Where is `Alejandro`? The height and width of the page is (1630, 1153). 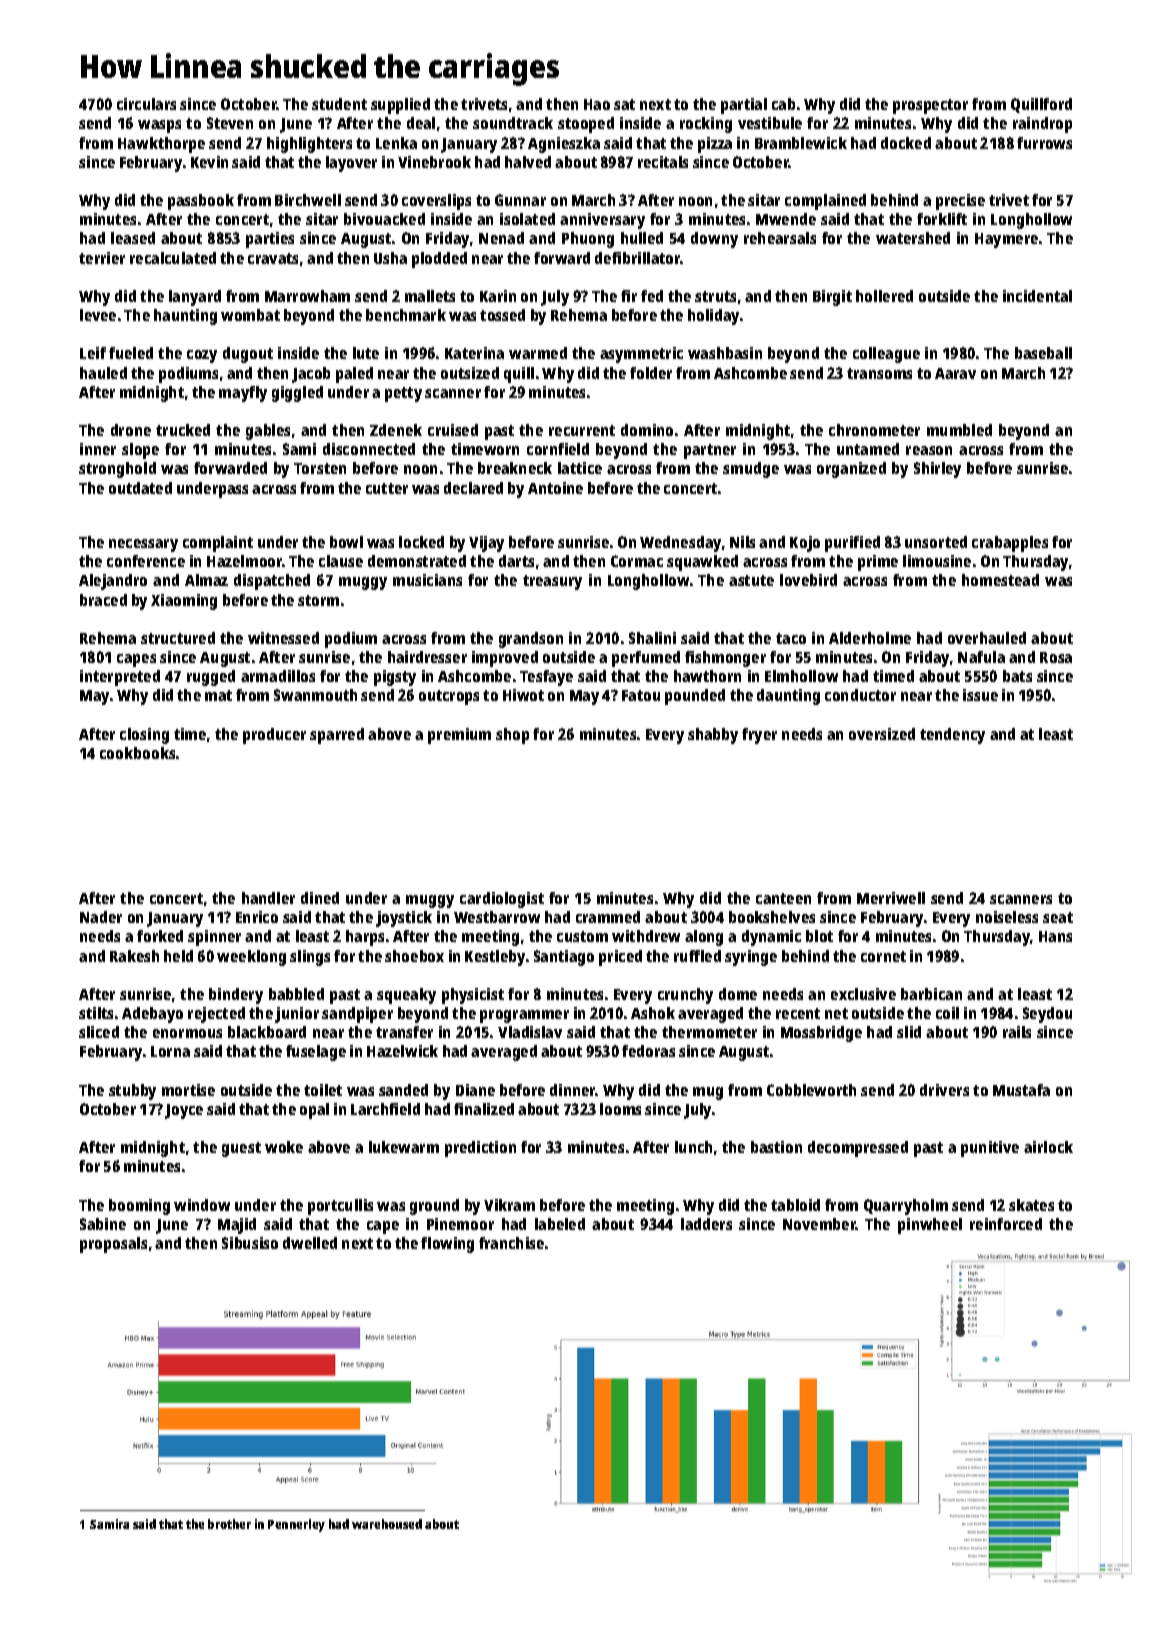
Alejandro is located at coordinates (113, 582).
